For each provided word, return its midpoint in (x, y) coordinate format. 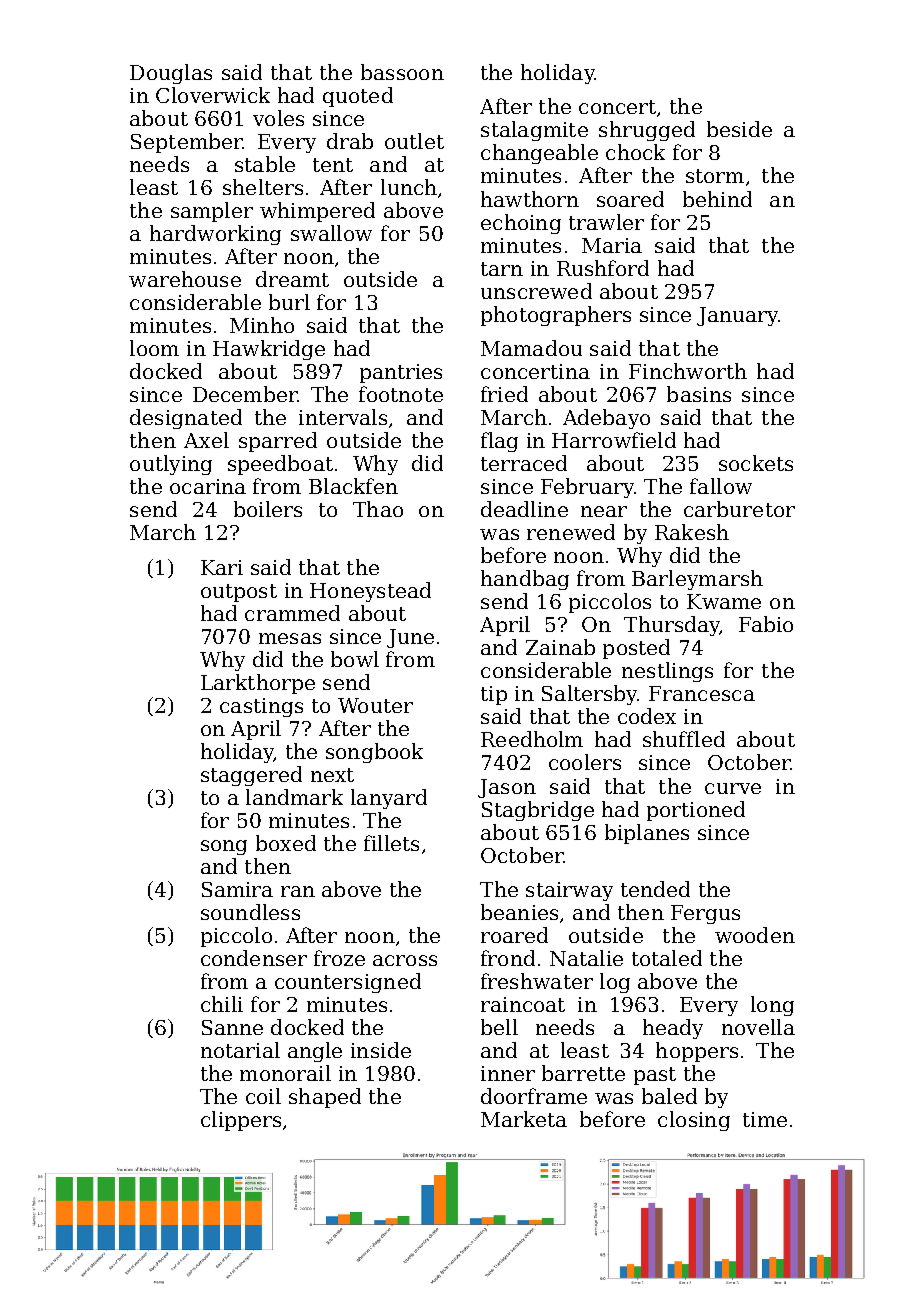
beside (739, 129)
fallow (721, 486)
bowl (355, 659)
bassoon (402, 72)
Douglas (171, 74)
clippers (241, 1121)
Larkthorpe (258, 684)
